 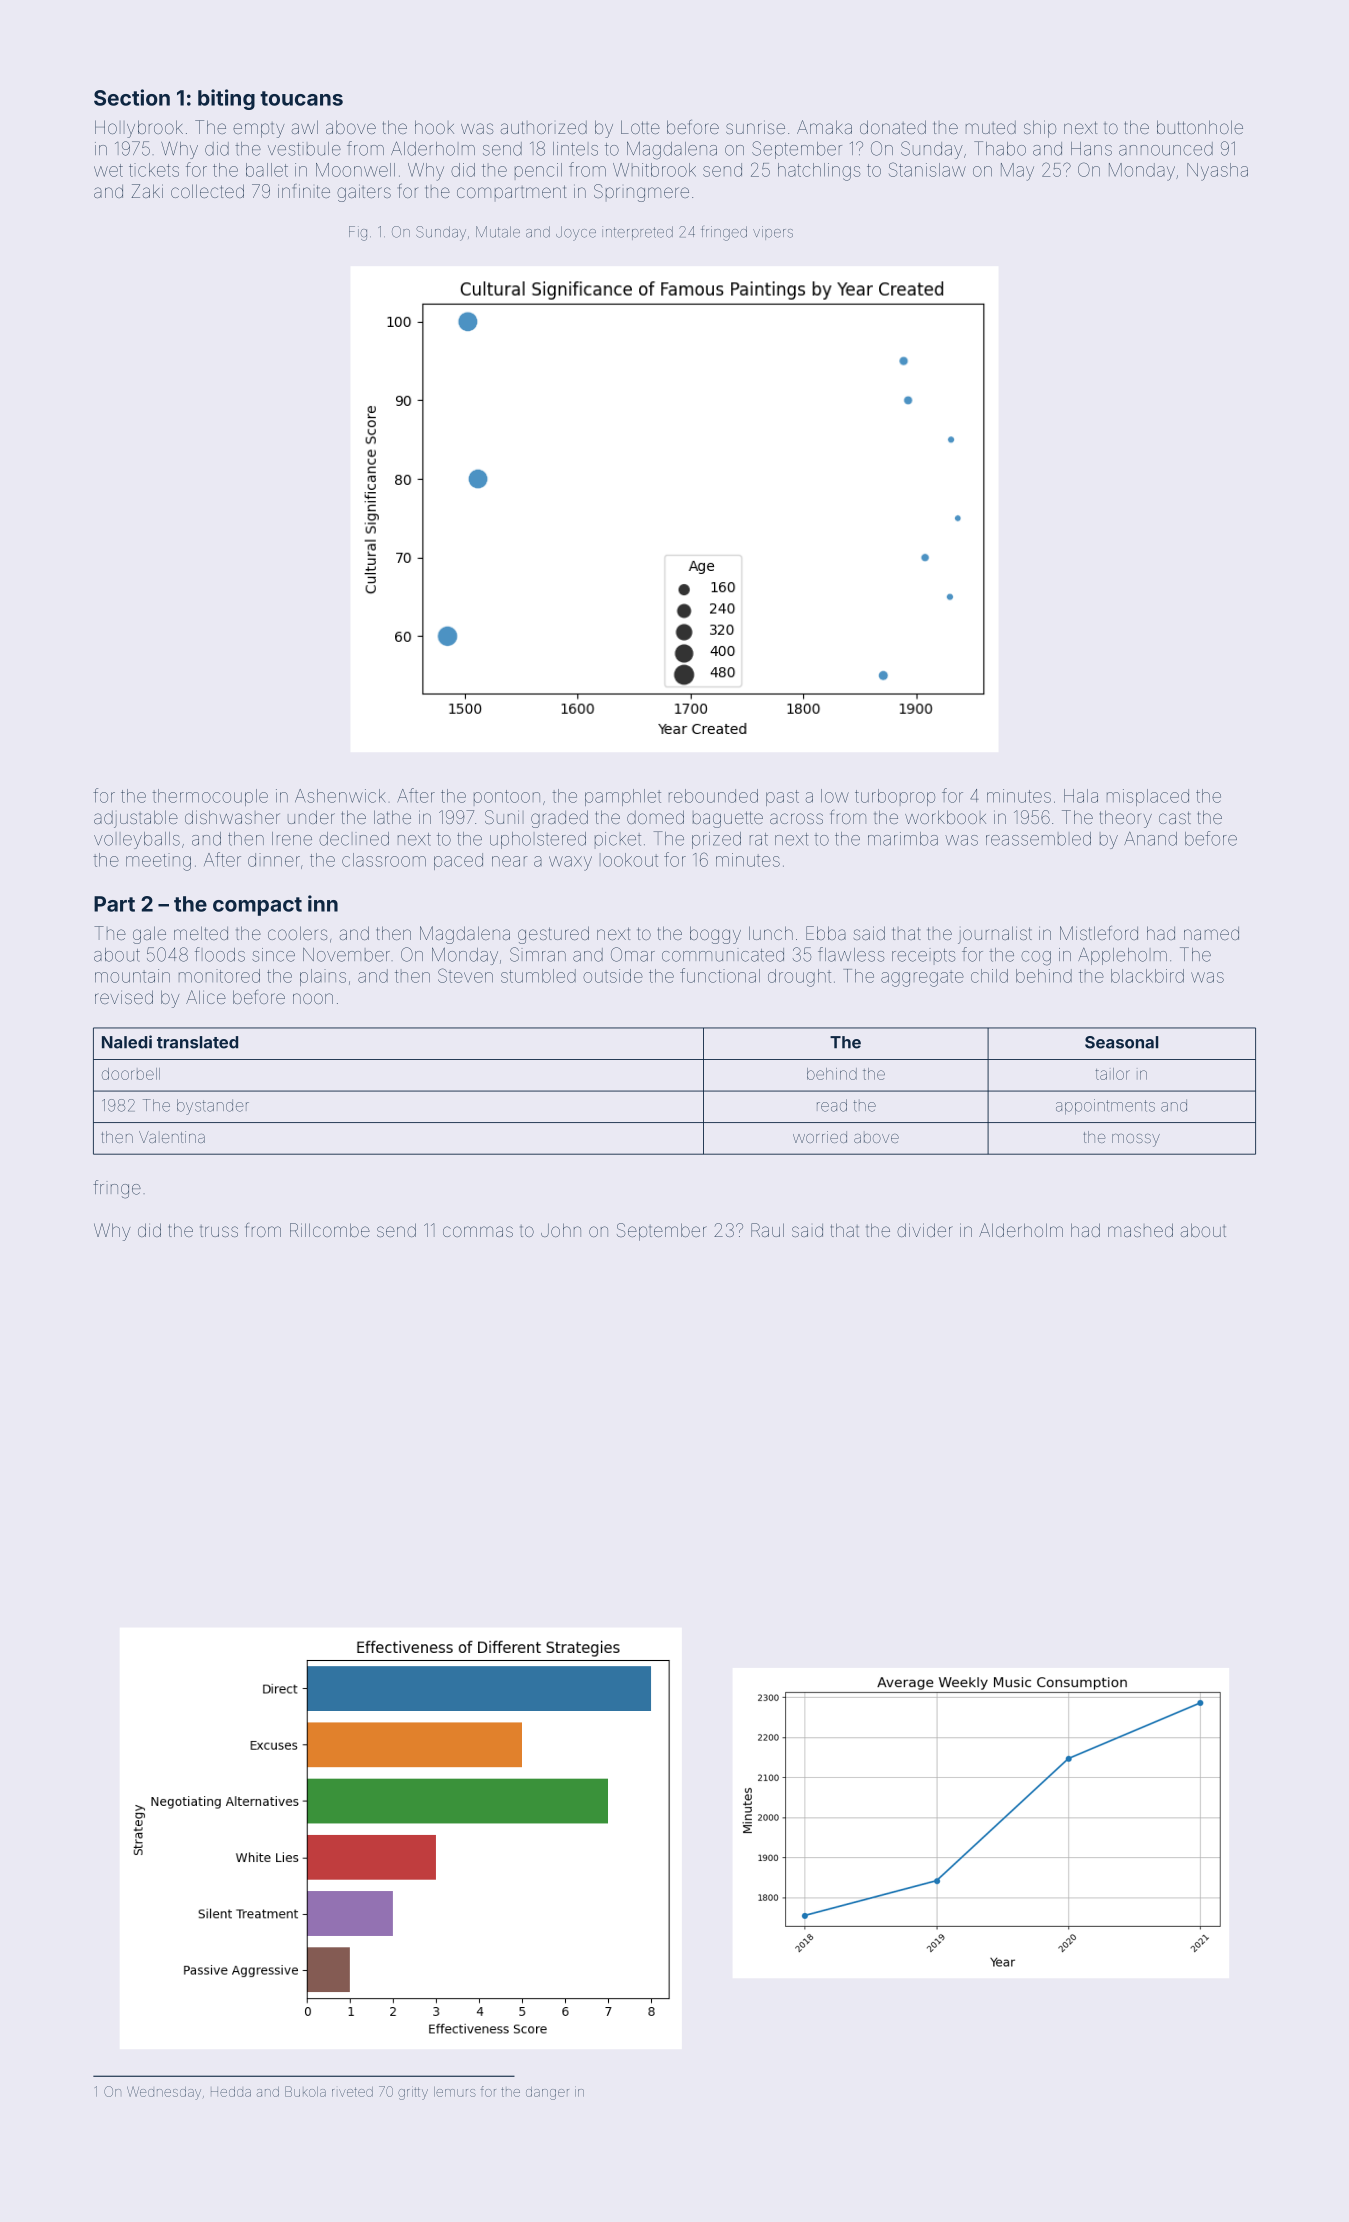 I want to click on sunrise, so click(x=755, y=127).
